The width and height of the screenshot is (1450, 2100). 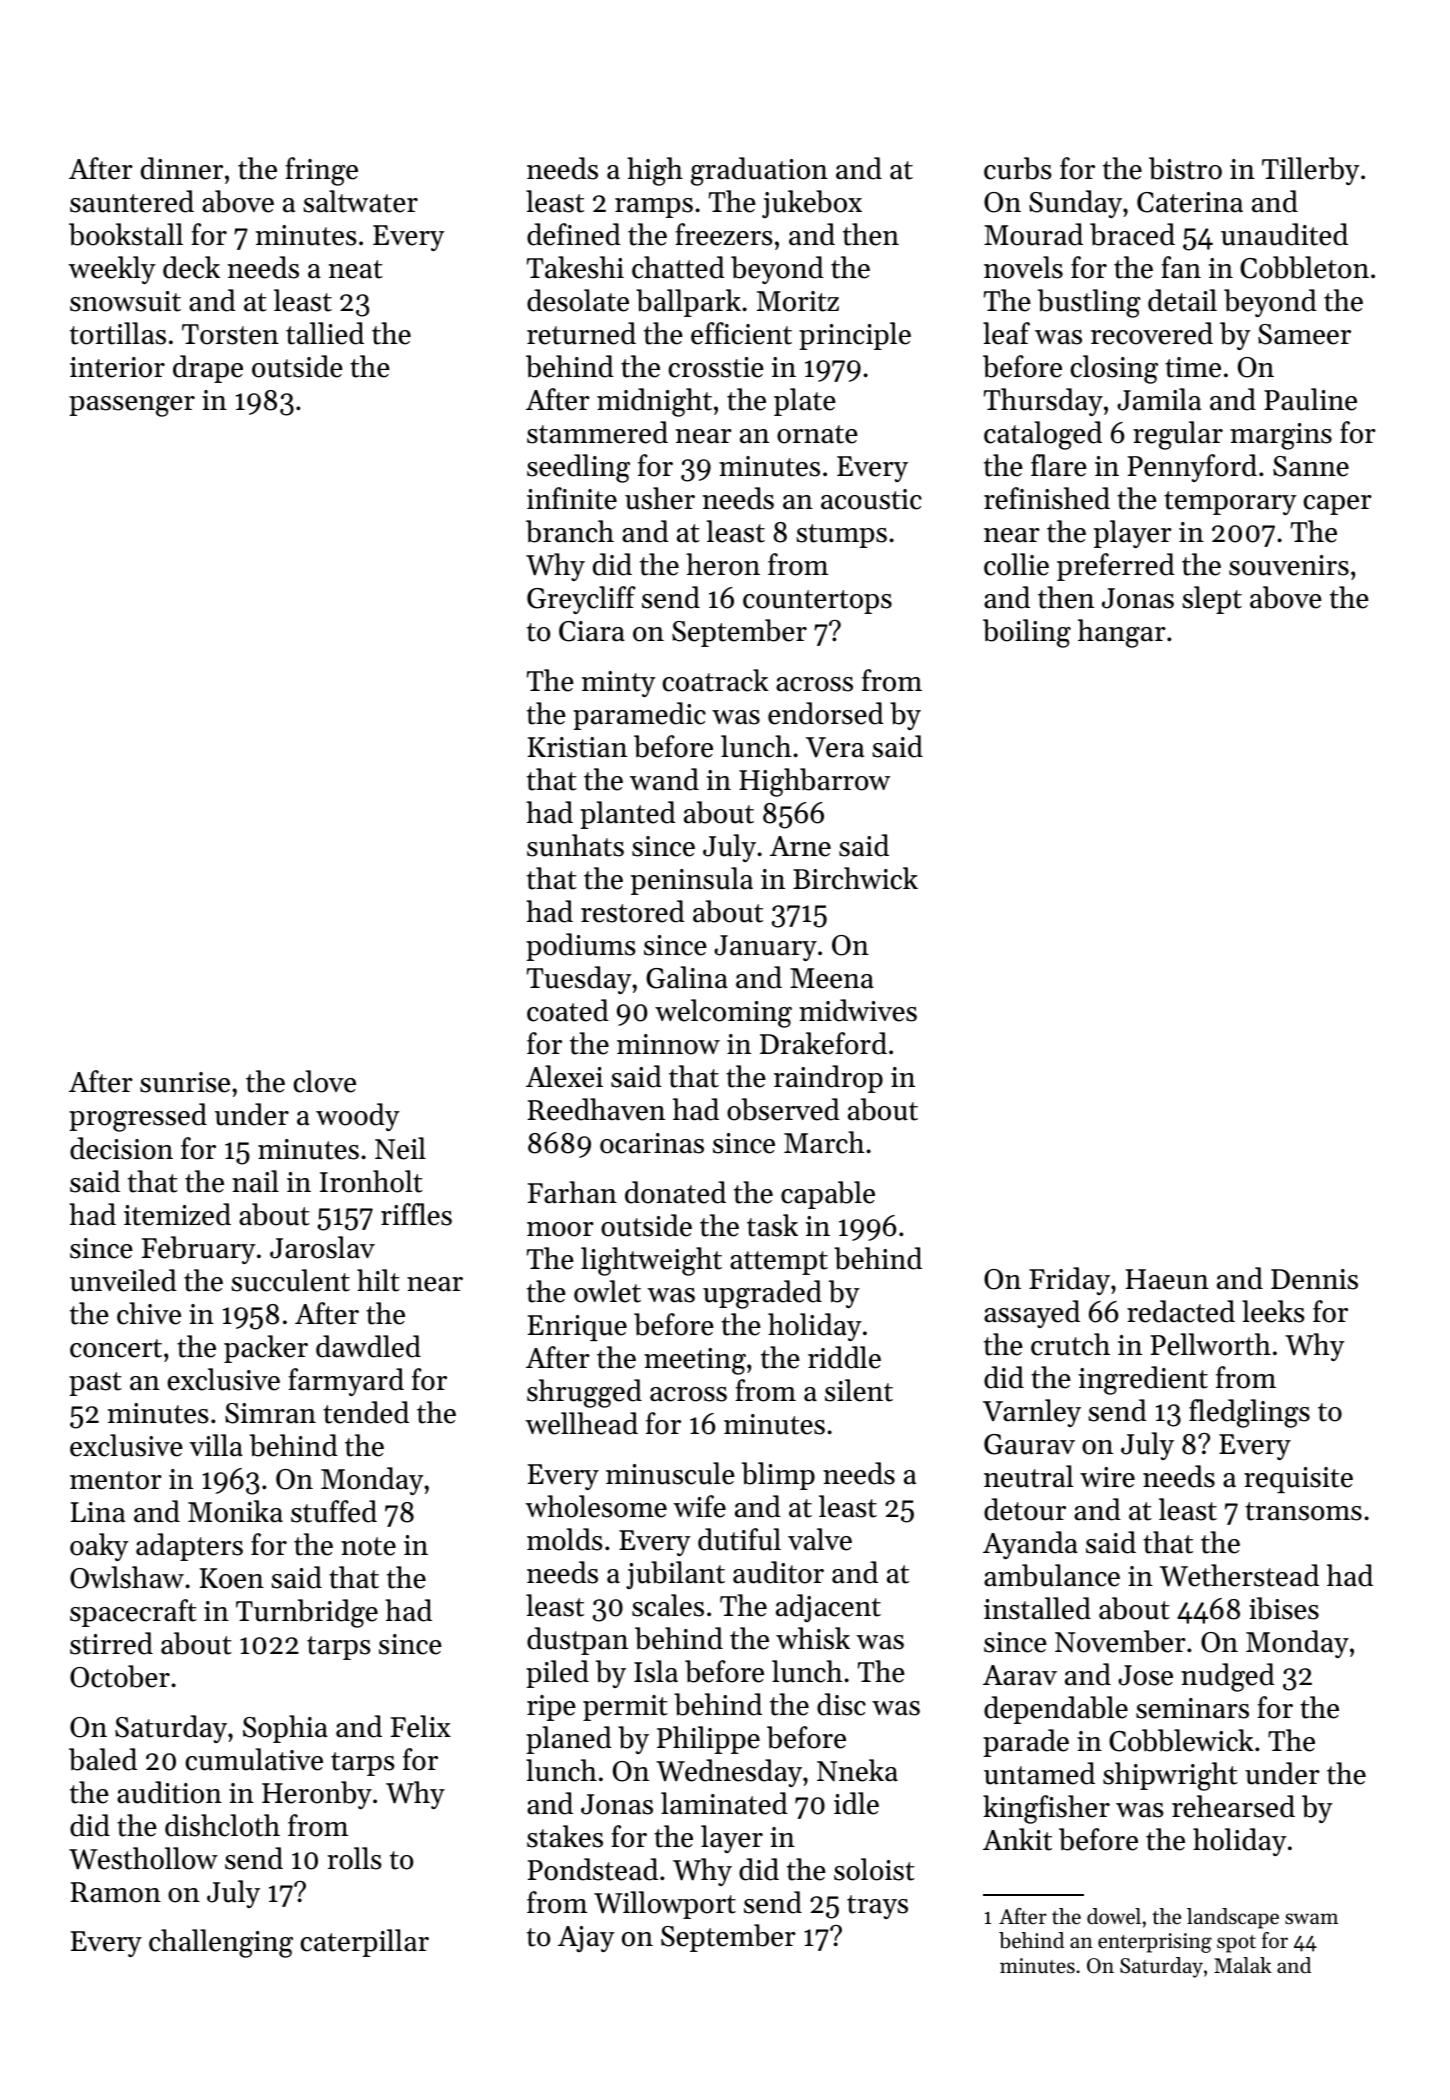 What do you see at coordinates (138, 1117) in the screenshot?
I see `progressed` at bounding box center [138, 1117].
